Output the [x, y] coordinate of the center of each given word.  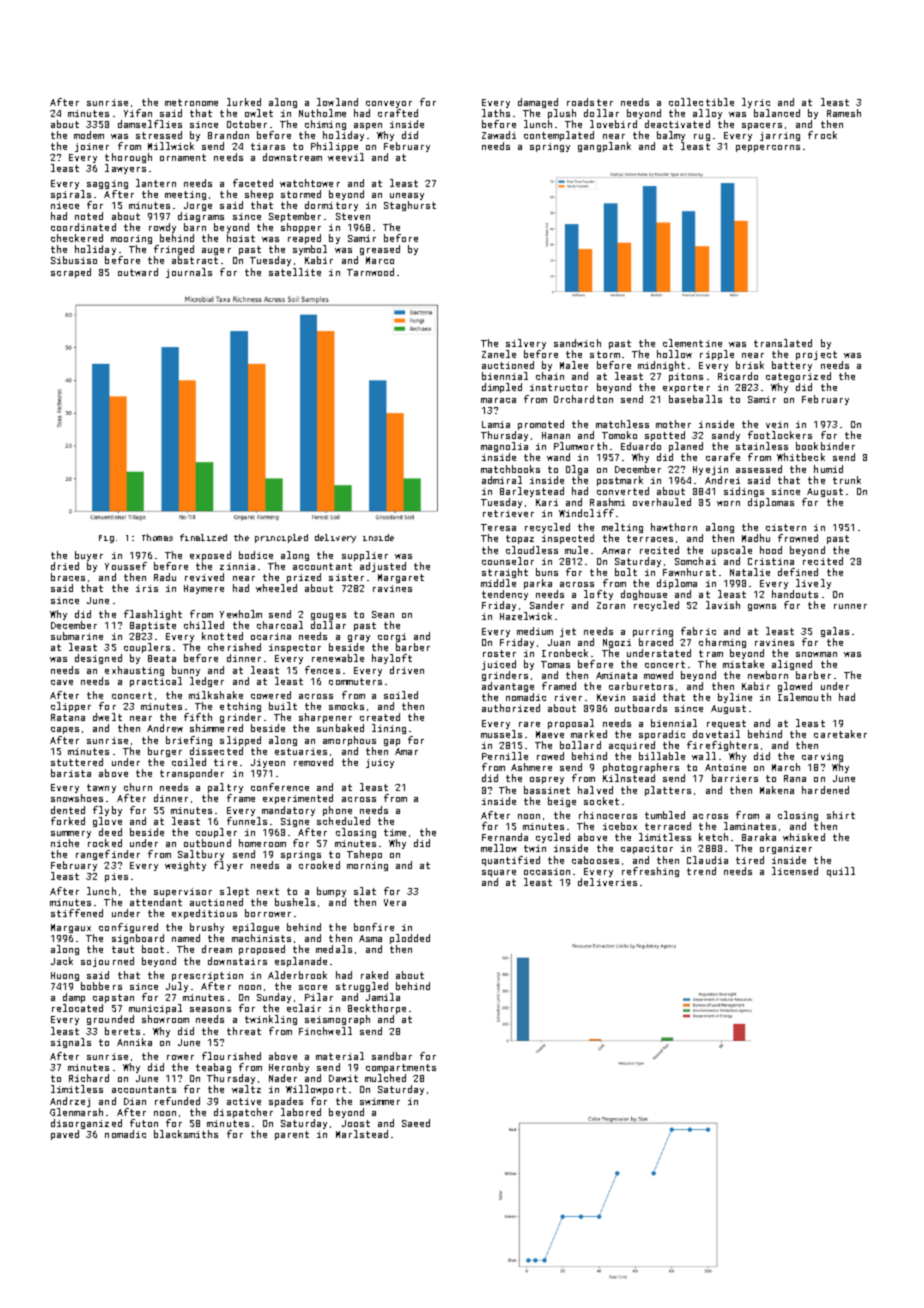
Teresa [498, 527]
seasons [210, 1009]
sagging [107, 184]
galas [835, 632]
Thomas [157, 537]
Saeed [416, 1123]
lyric [756, 103]
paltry [225, 789]
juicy [380, 763]
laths [496, 113]
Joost [356, 1123]
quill [841, 872]
